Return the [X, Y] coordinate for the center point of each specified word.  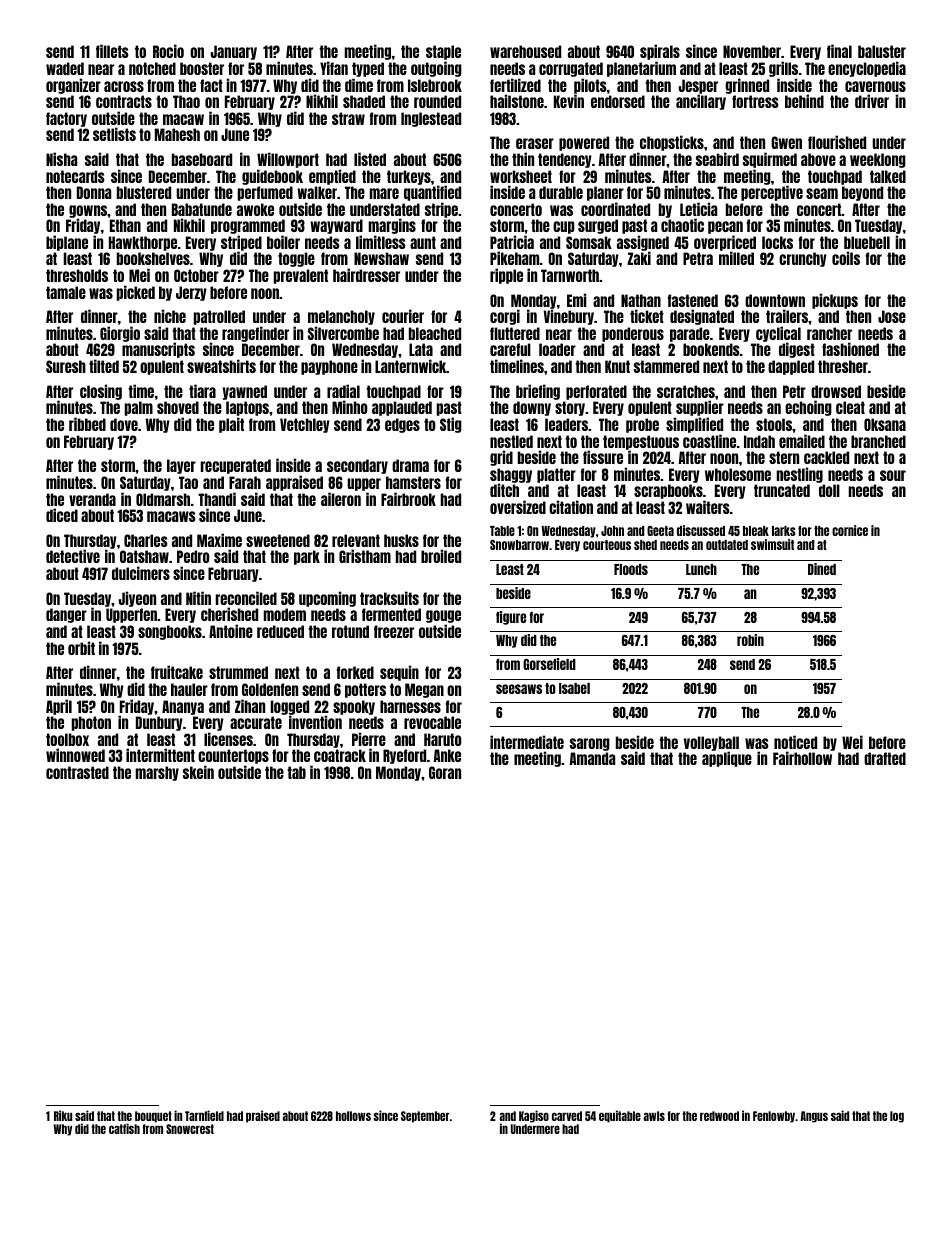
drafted [885, 758]
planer [605, 193]
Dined [822, 569]
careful [510, 349]
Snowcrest [190, 1129]
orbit [81, 648]
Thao [186, 101]
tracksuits [389, 598]
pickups [835, 301]
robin [750, 640]
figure [511, 618]
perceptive [772, 193]
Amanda [592, 758]
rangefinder [255, 334]
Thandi [217, 499]
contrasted [77, 772]
